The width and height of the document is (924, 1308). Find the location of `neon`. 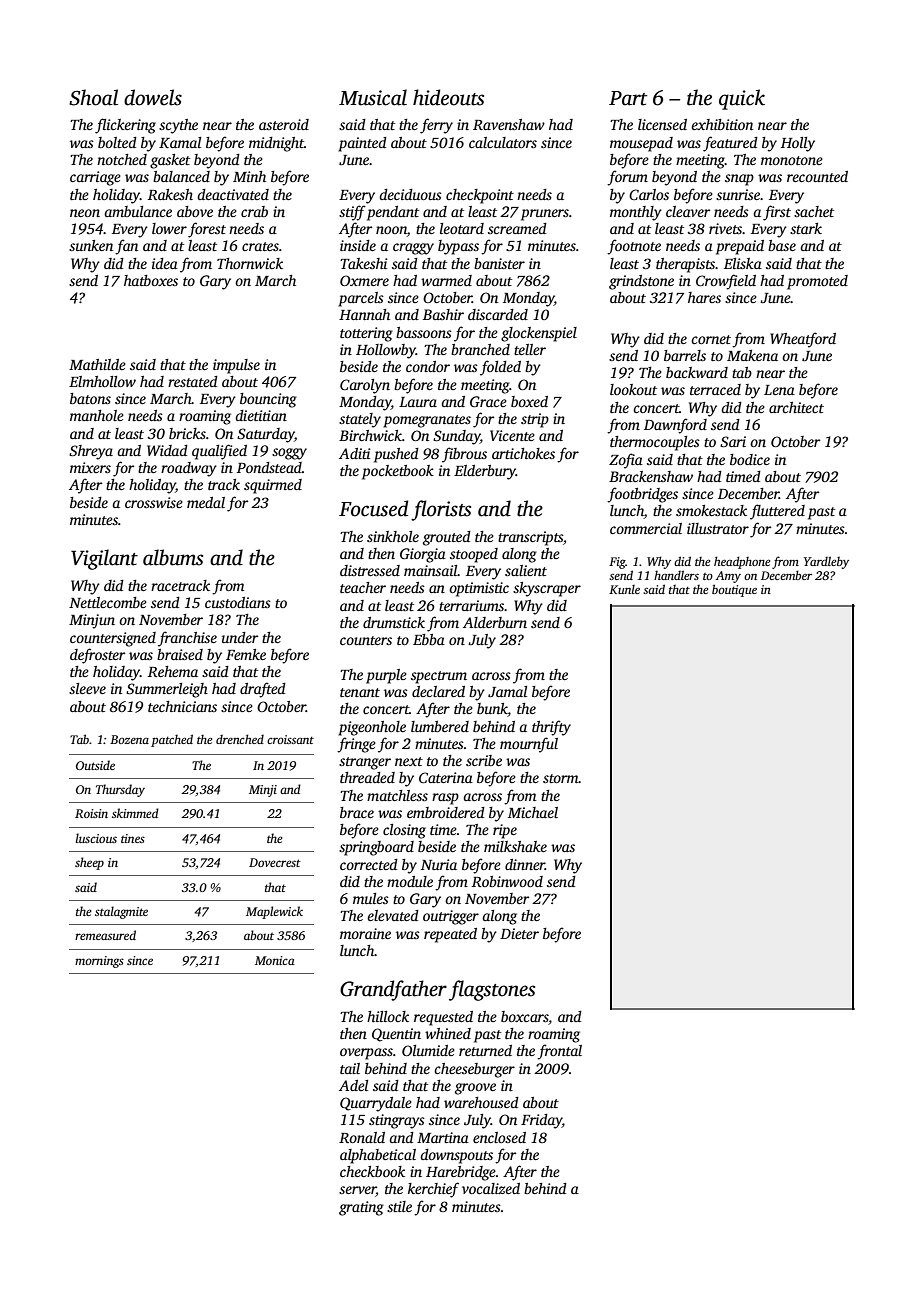

neon is located at coordinates (85, 213).
